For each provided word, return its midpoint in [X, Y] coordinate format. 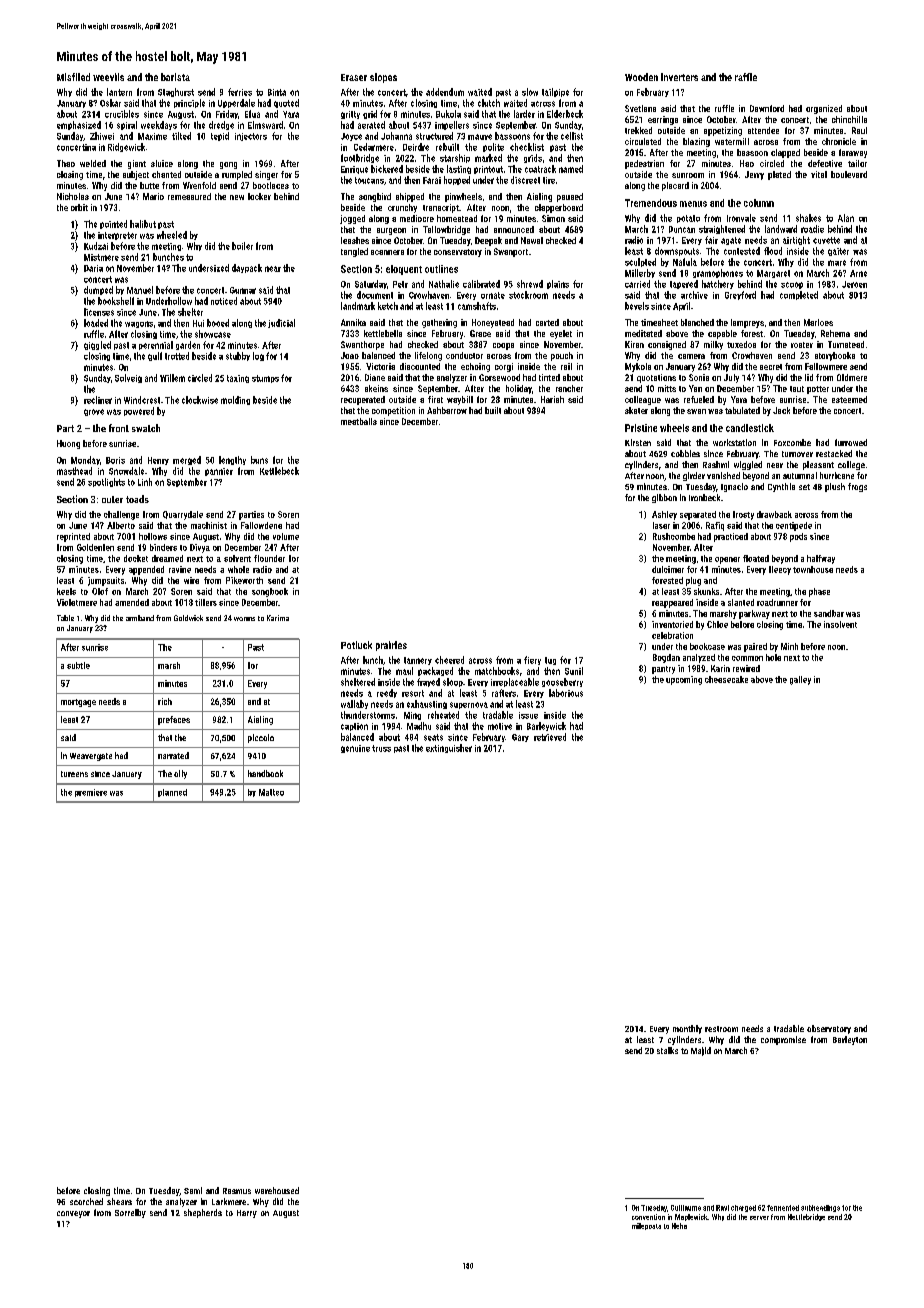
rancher [569, 388]
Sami [193, 1190]
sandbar [829, 613]
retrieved [550, 737]
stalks [667, 1050]
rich [165, 701]
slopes [383, 78]
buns [259, 460]
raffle [746, 77]
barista [175, 77]
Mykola [638, 367]
